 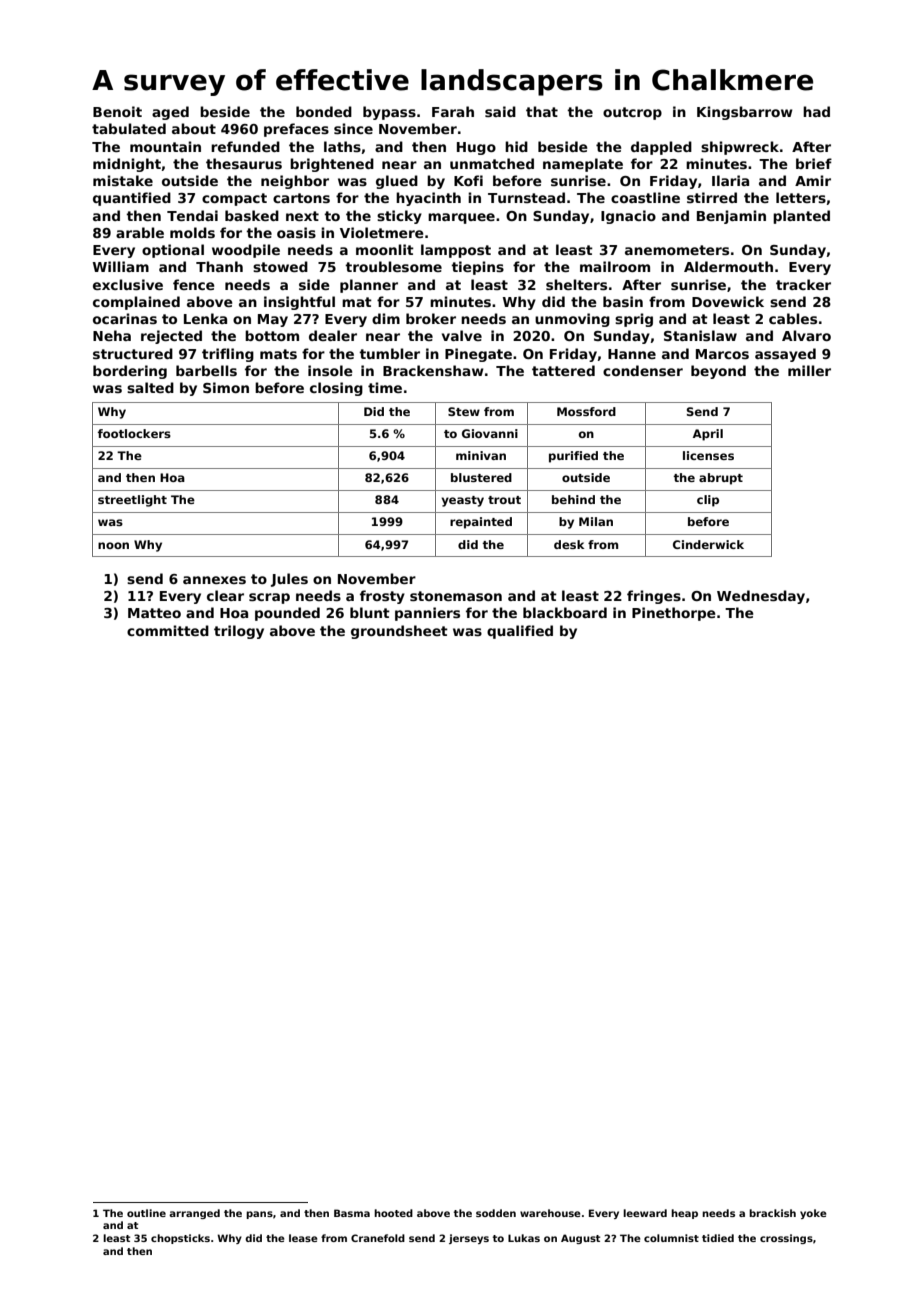 I want to click on lease, so click(x=303, y=1238).
